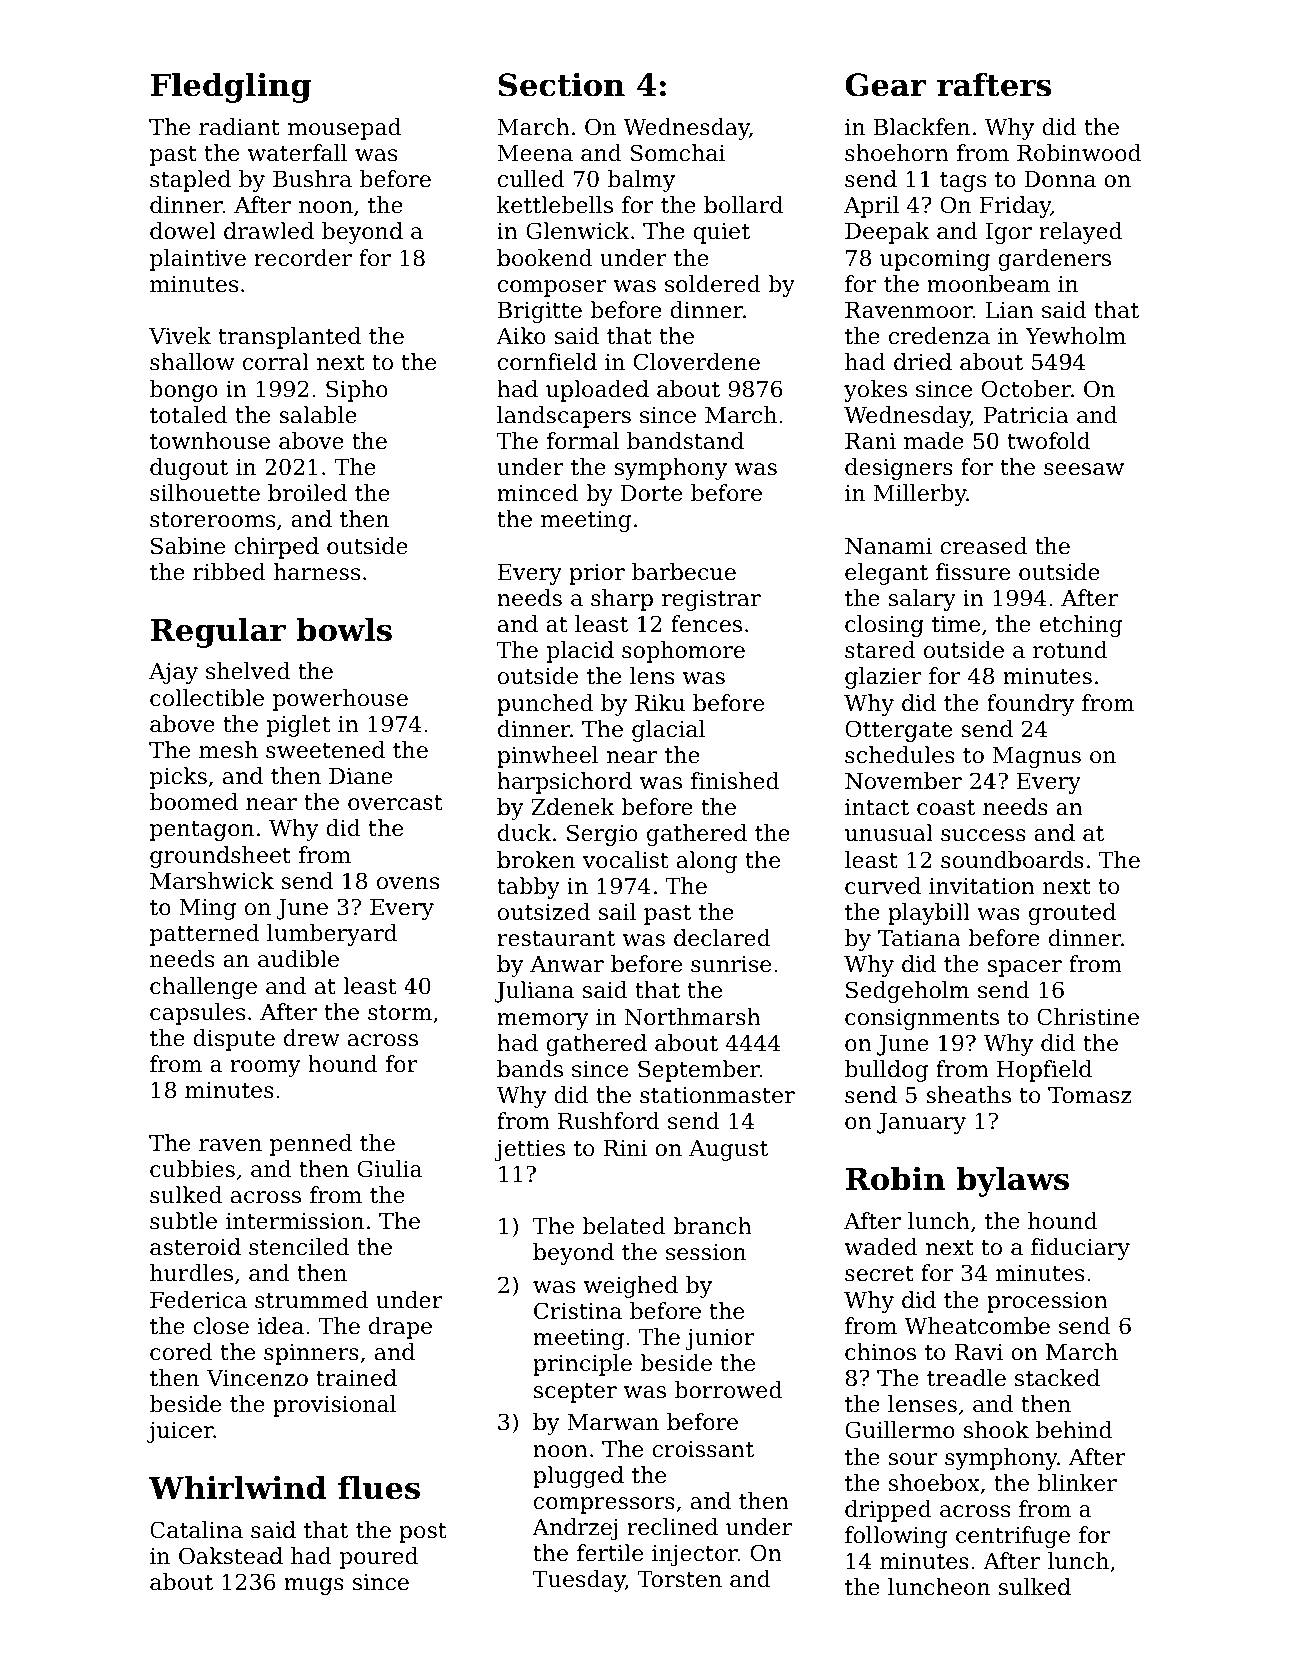 The image size is (1293, 1673). I want to click on salable, so click(318, 415).
